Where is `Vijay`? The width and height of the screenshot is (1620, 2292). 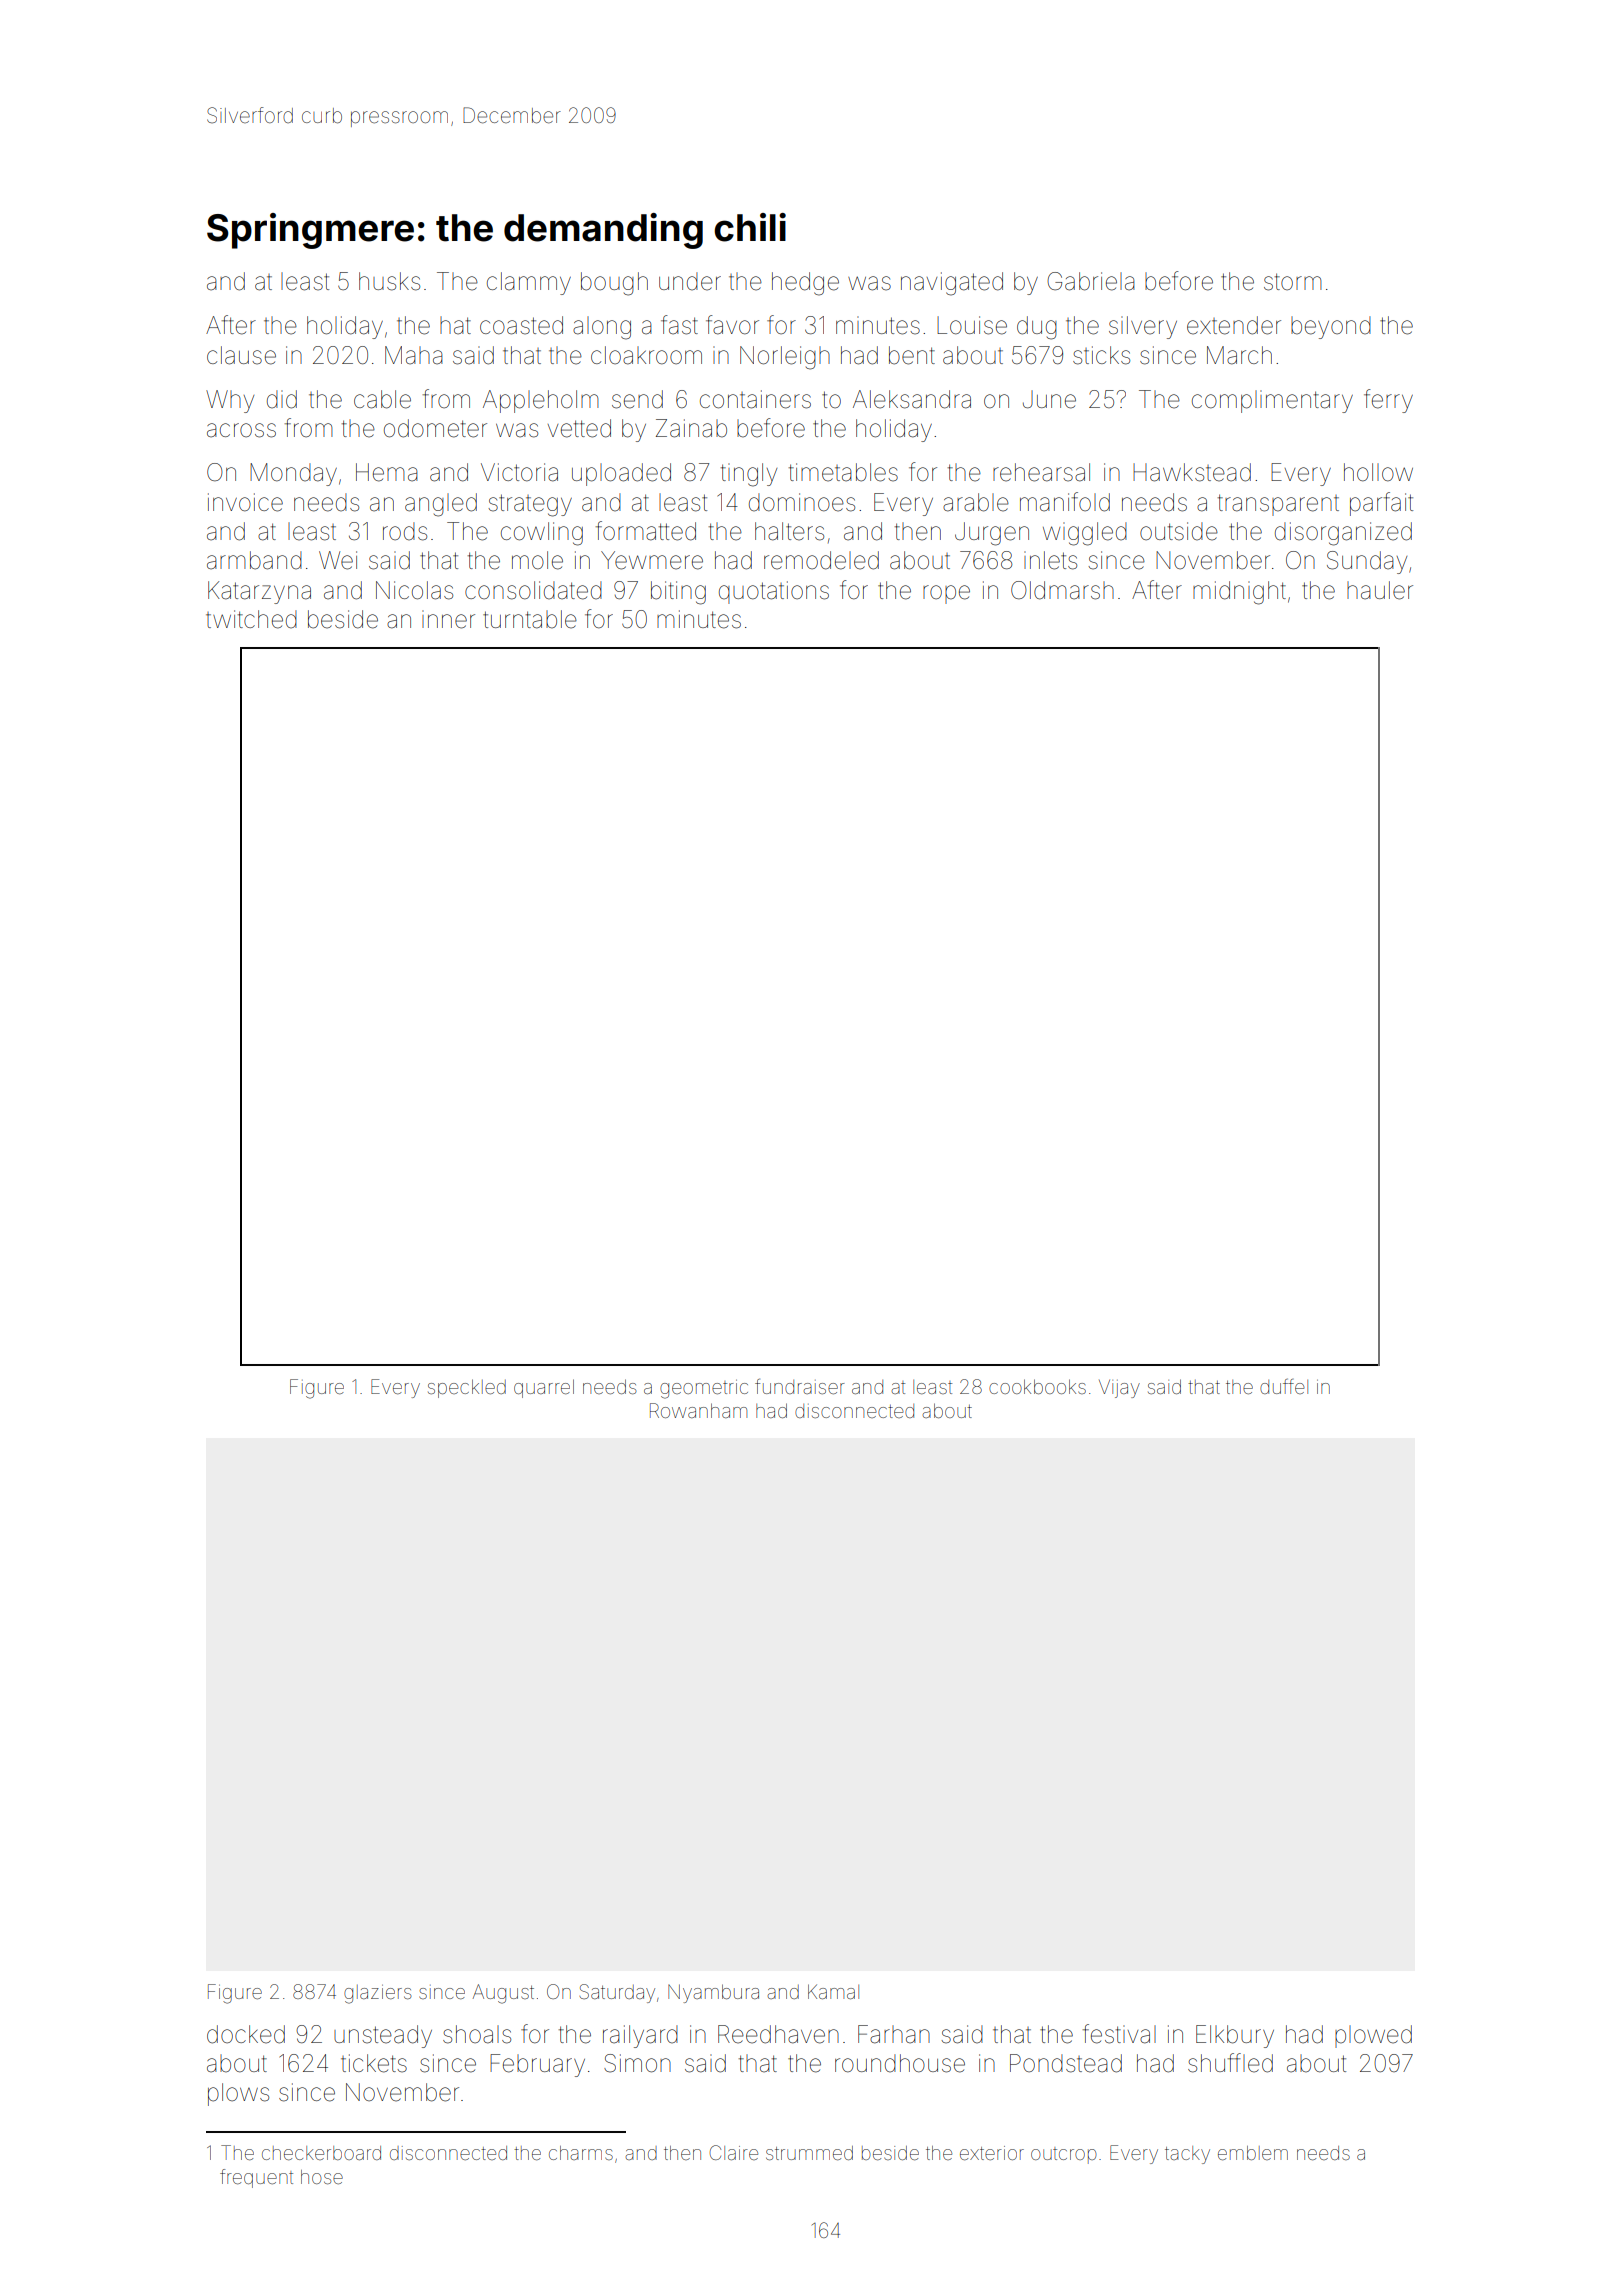 Vijay is located at coordinates (1119, 1389).
